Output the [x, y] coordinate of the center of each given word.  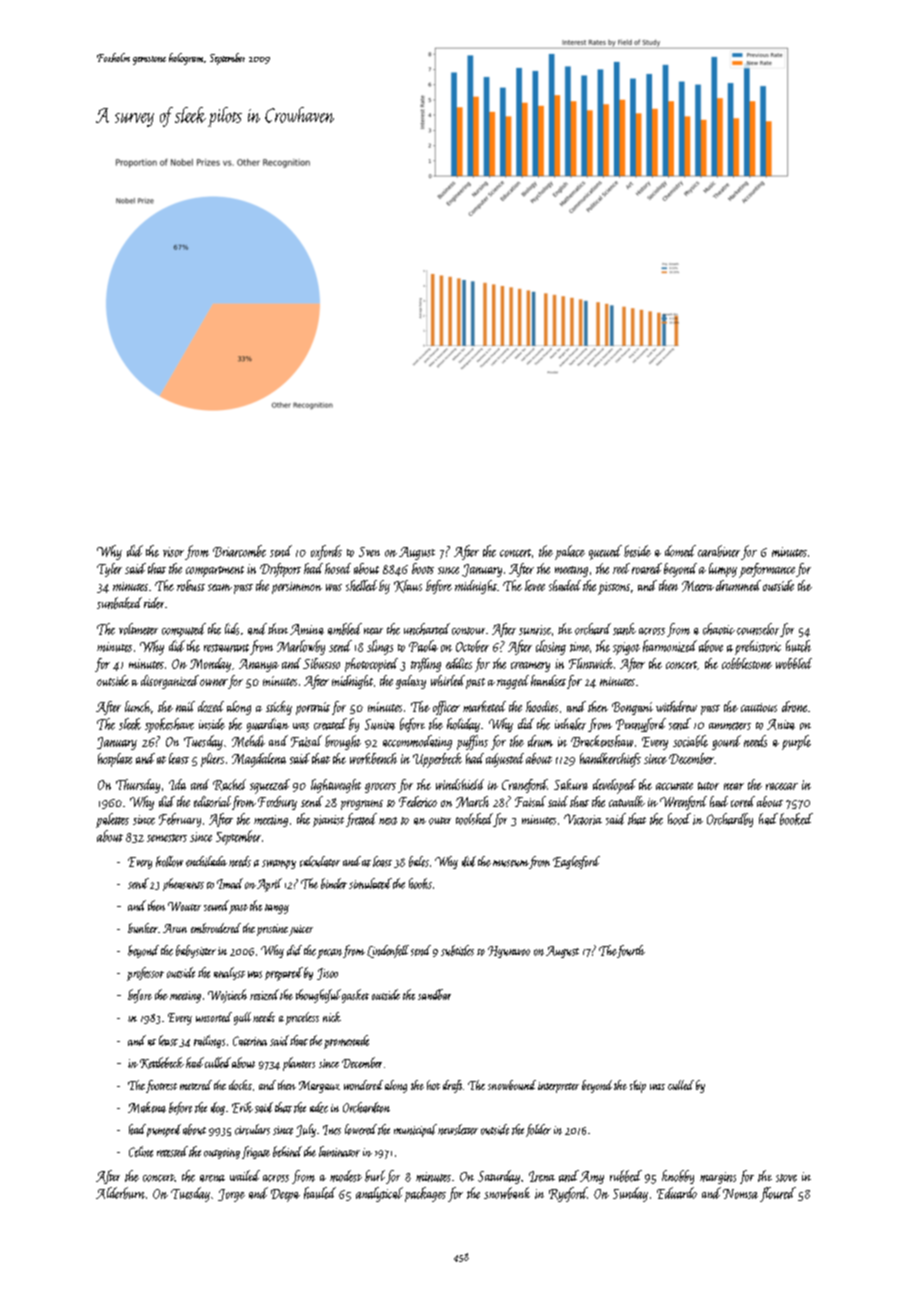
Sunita [380, 724]
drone [794, 706]
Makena [147, 1107]
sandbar [434, 994]
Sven [369, 552]
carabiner [719, 551]
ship [638, 1086]
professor [145, 974]
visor [173, 552]
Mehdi [248, 741]
